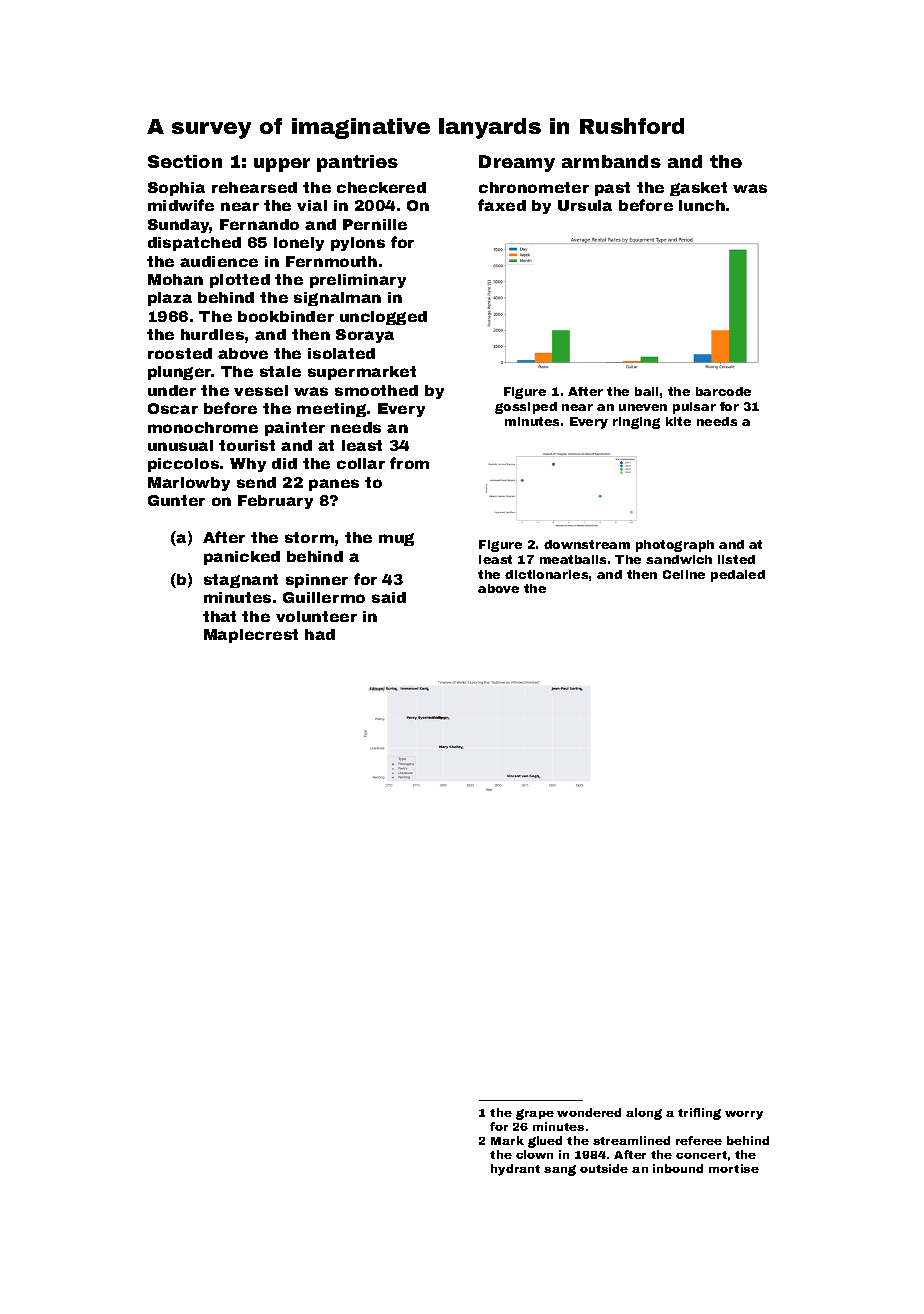 The width and height of the screenshot is (924, 1314). I want to click on pedaled, so click(738, 576).
